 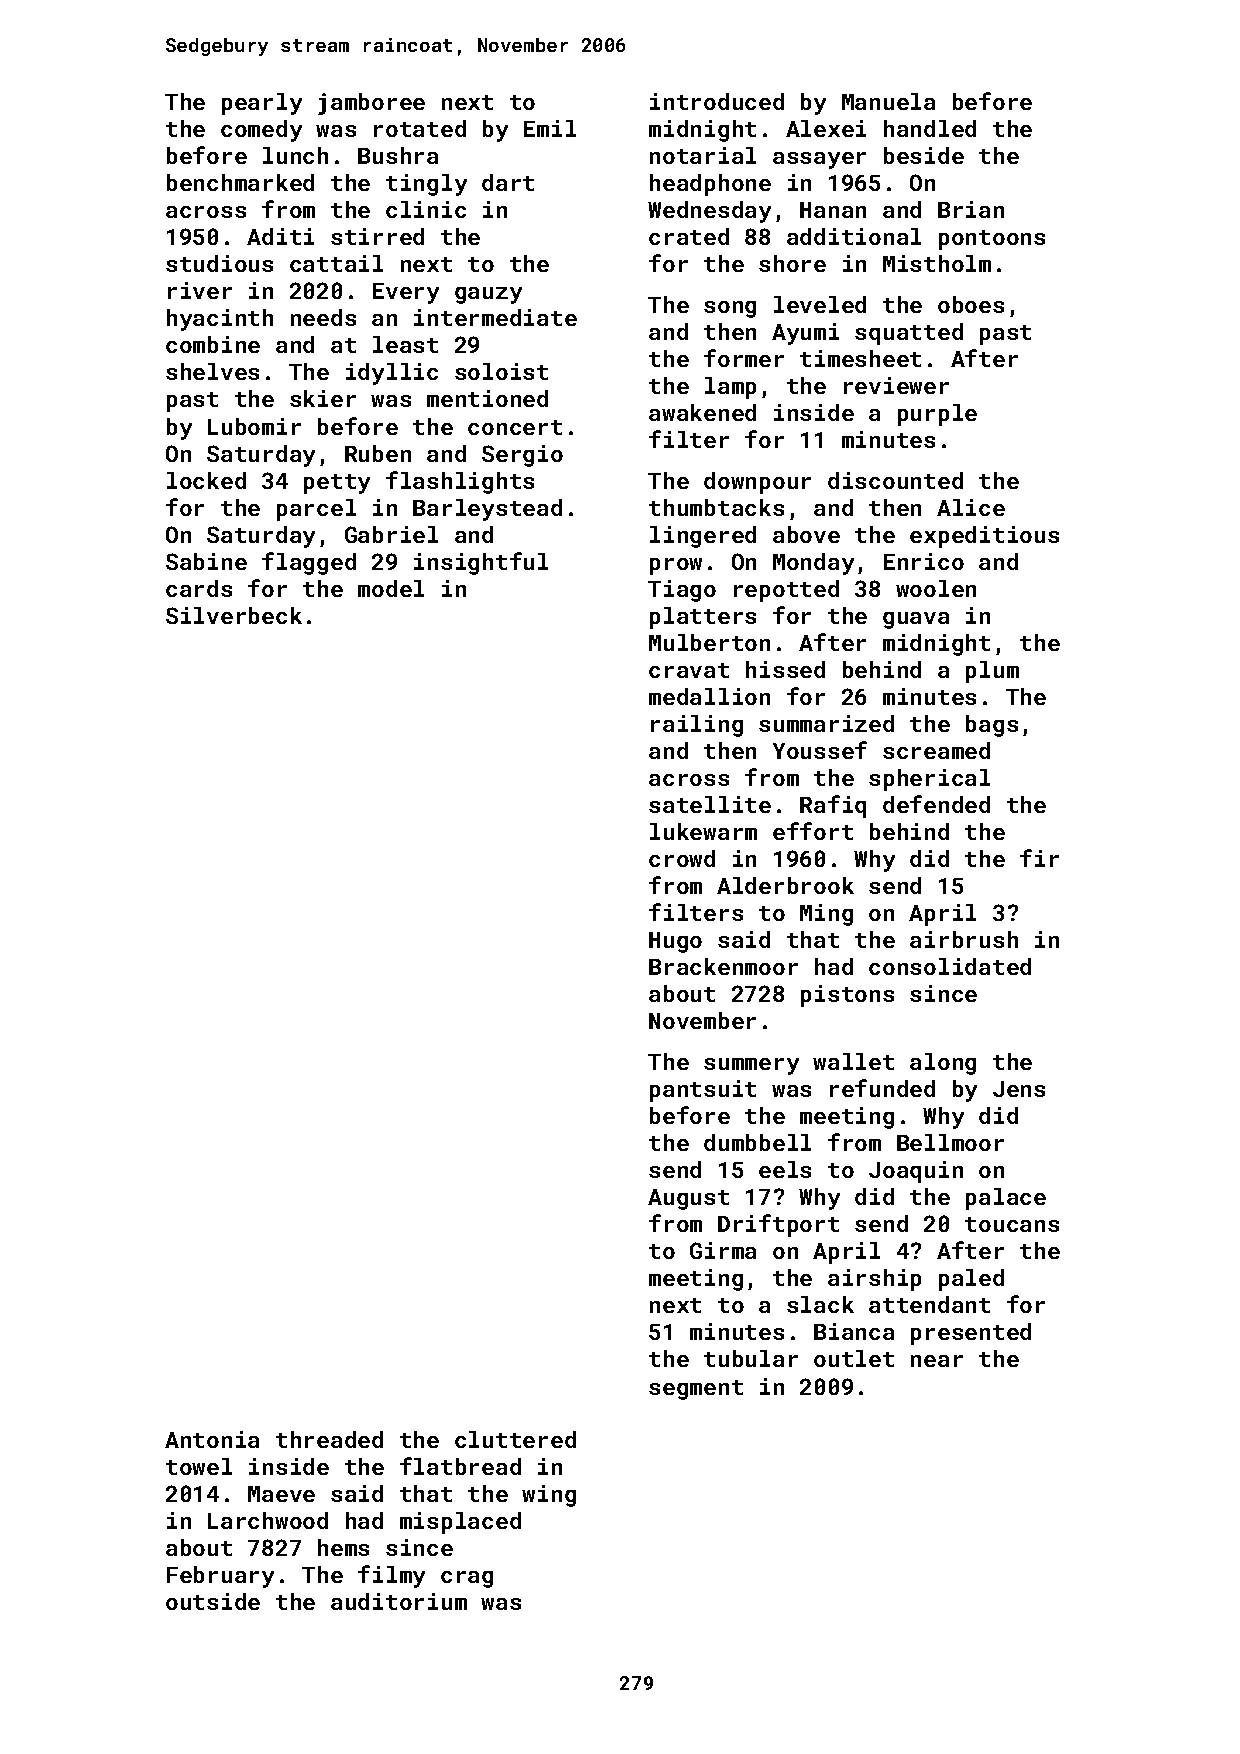 I want to click on pearly, so click(x=262, y=104).
